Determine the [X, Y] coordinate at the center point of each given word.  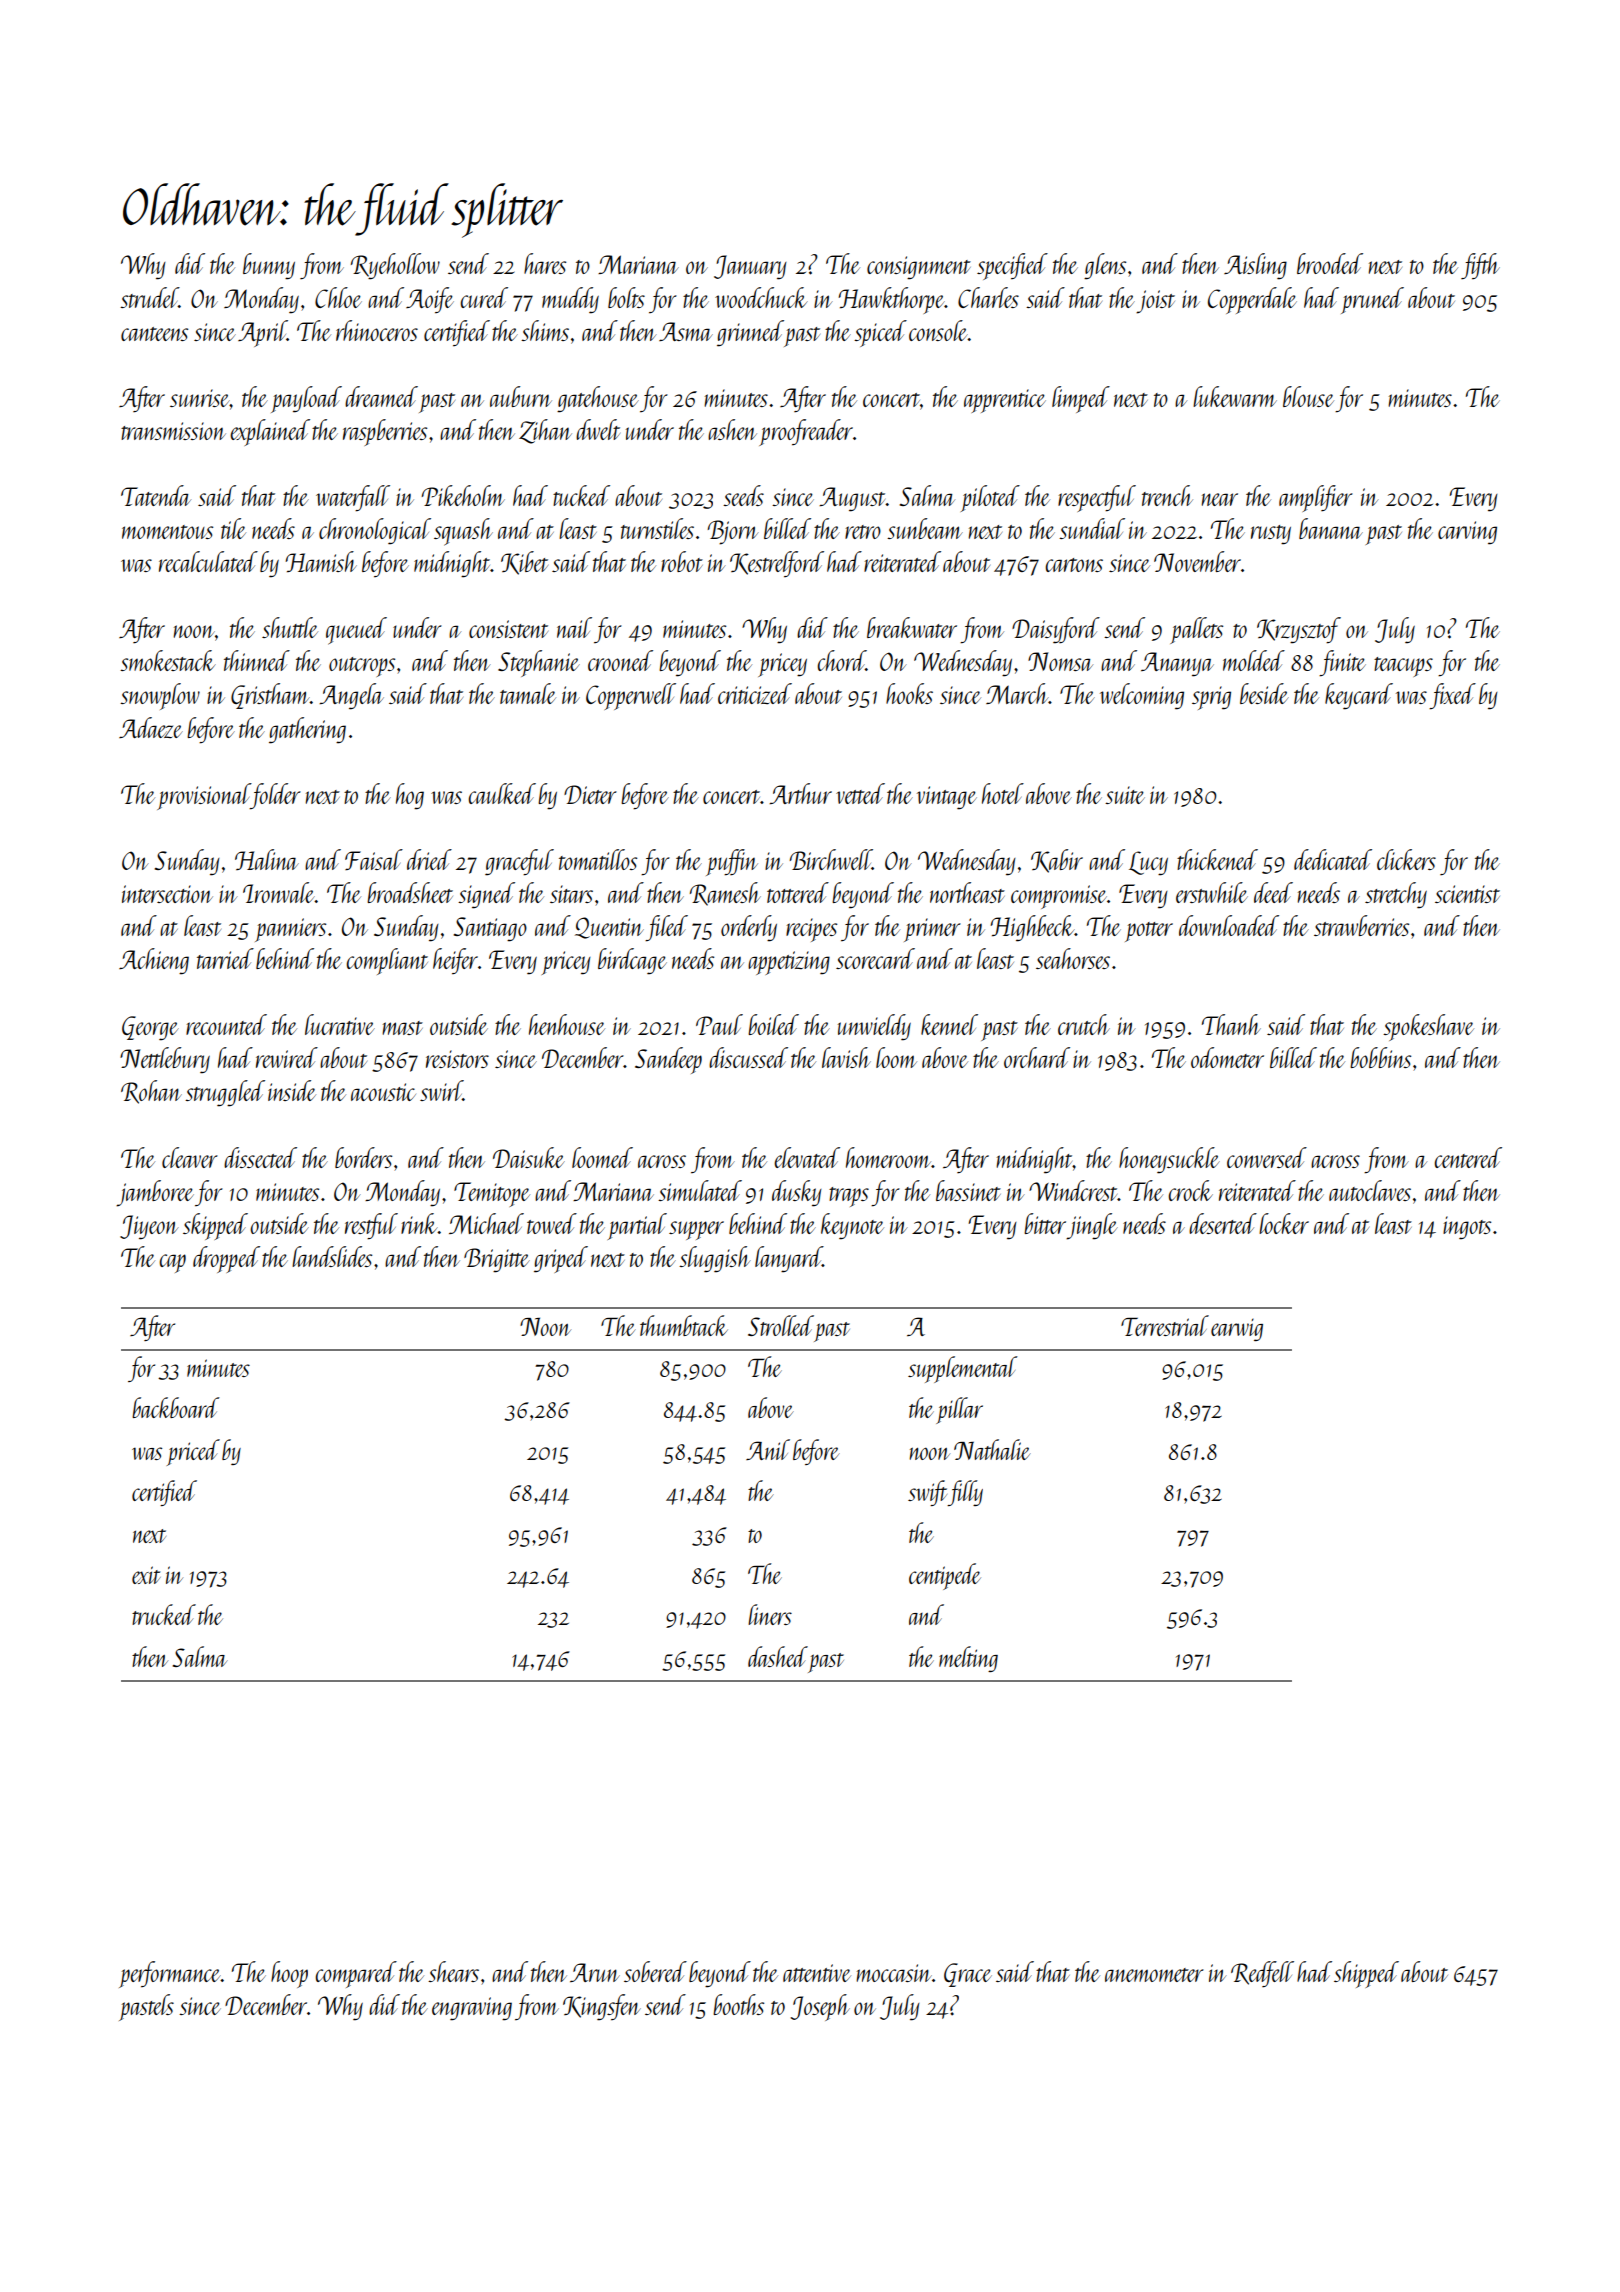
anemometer [1154, 1975]
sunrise [200, 398]
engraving [472, 2009]
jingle [1092, 1226]
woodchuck [761, 297]
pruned [1372, 300]
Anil [768, 1449]
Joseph [820, 2007]
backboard [175, 1407]
